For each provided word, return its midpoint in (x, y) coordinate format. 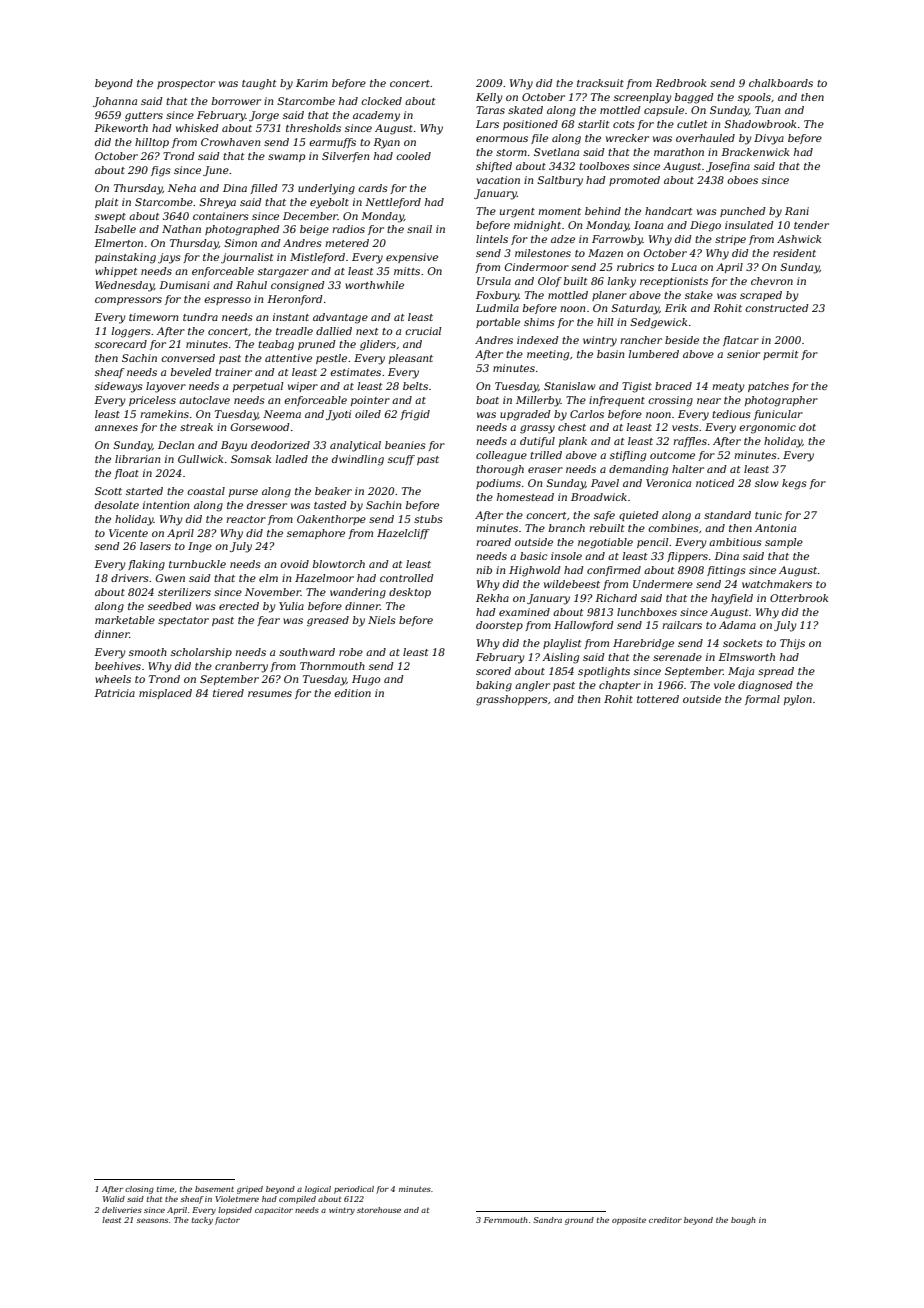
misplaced (165, 694)
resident (794, 253)
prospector (186, 84)
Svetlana (556, 152)
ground (579, 1221)
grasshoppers (512, 700)
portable (498, 323)
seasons (152, 1221)
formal (762, 700)
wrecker (627, 138)
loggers (131, 332)
